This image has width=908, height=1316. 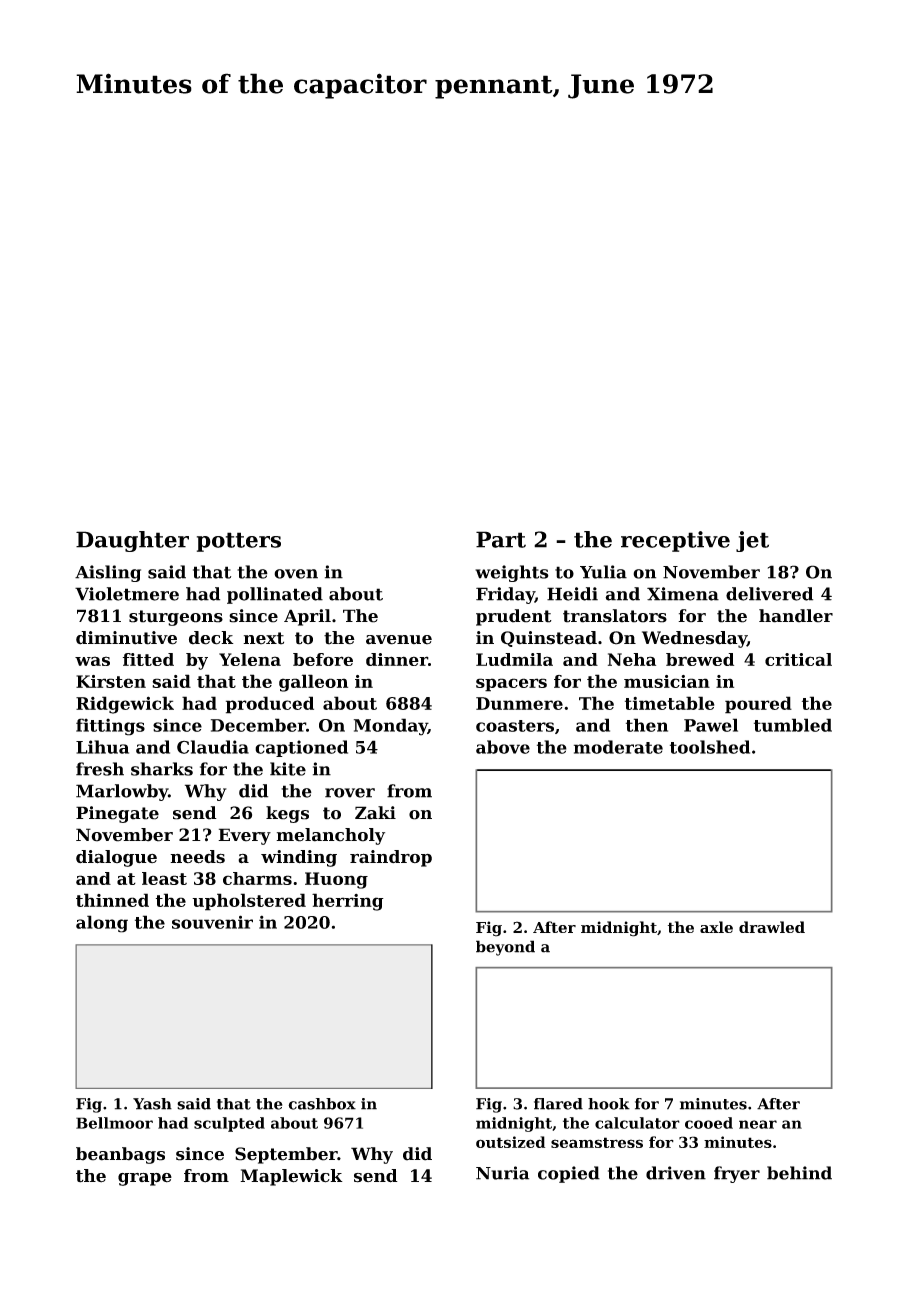 What do you see at coordinates (145, 1179) in the image?
I see `grape` at bounding box center [145, 1179].
